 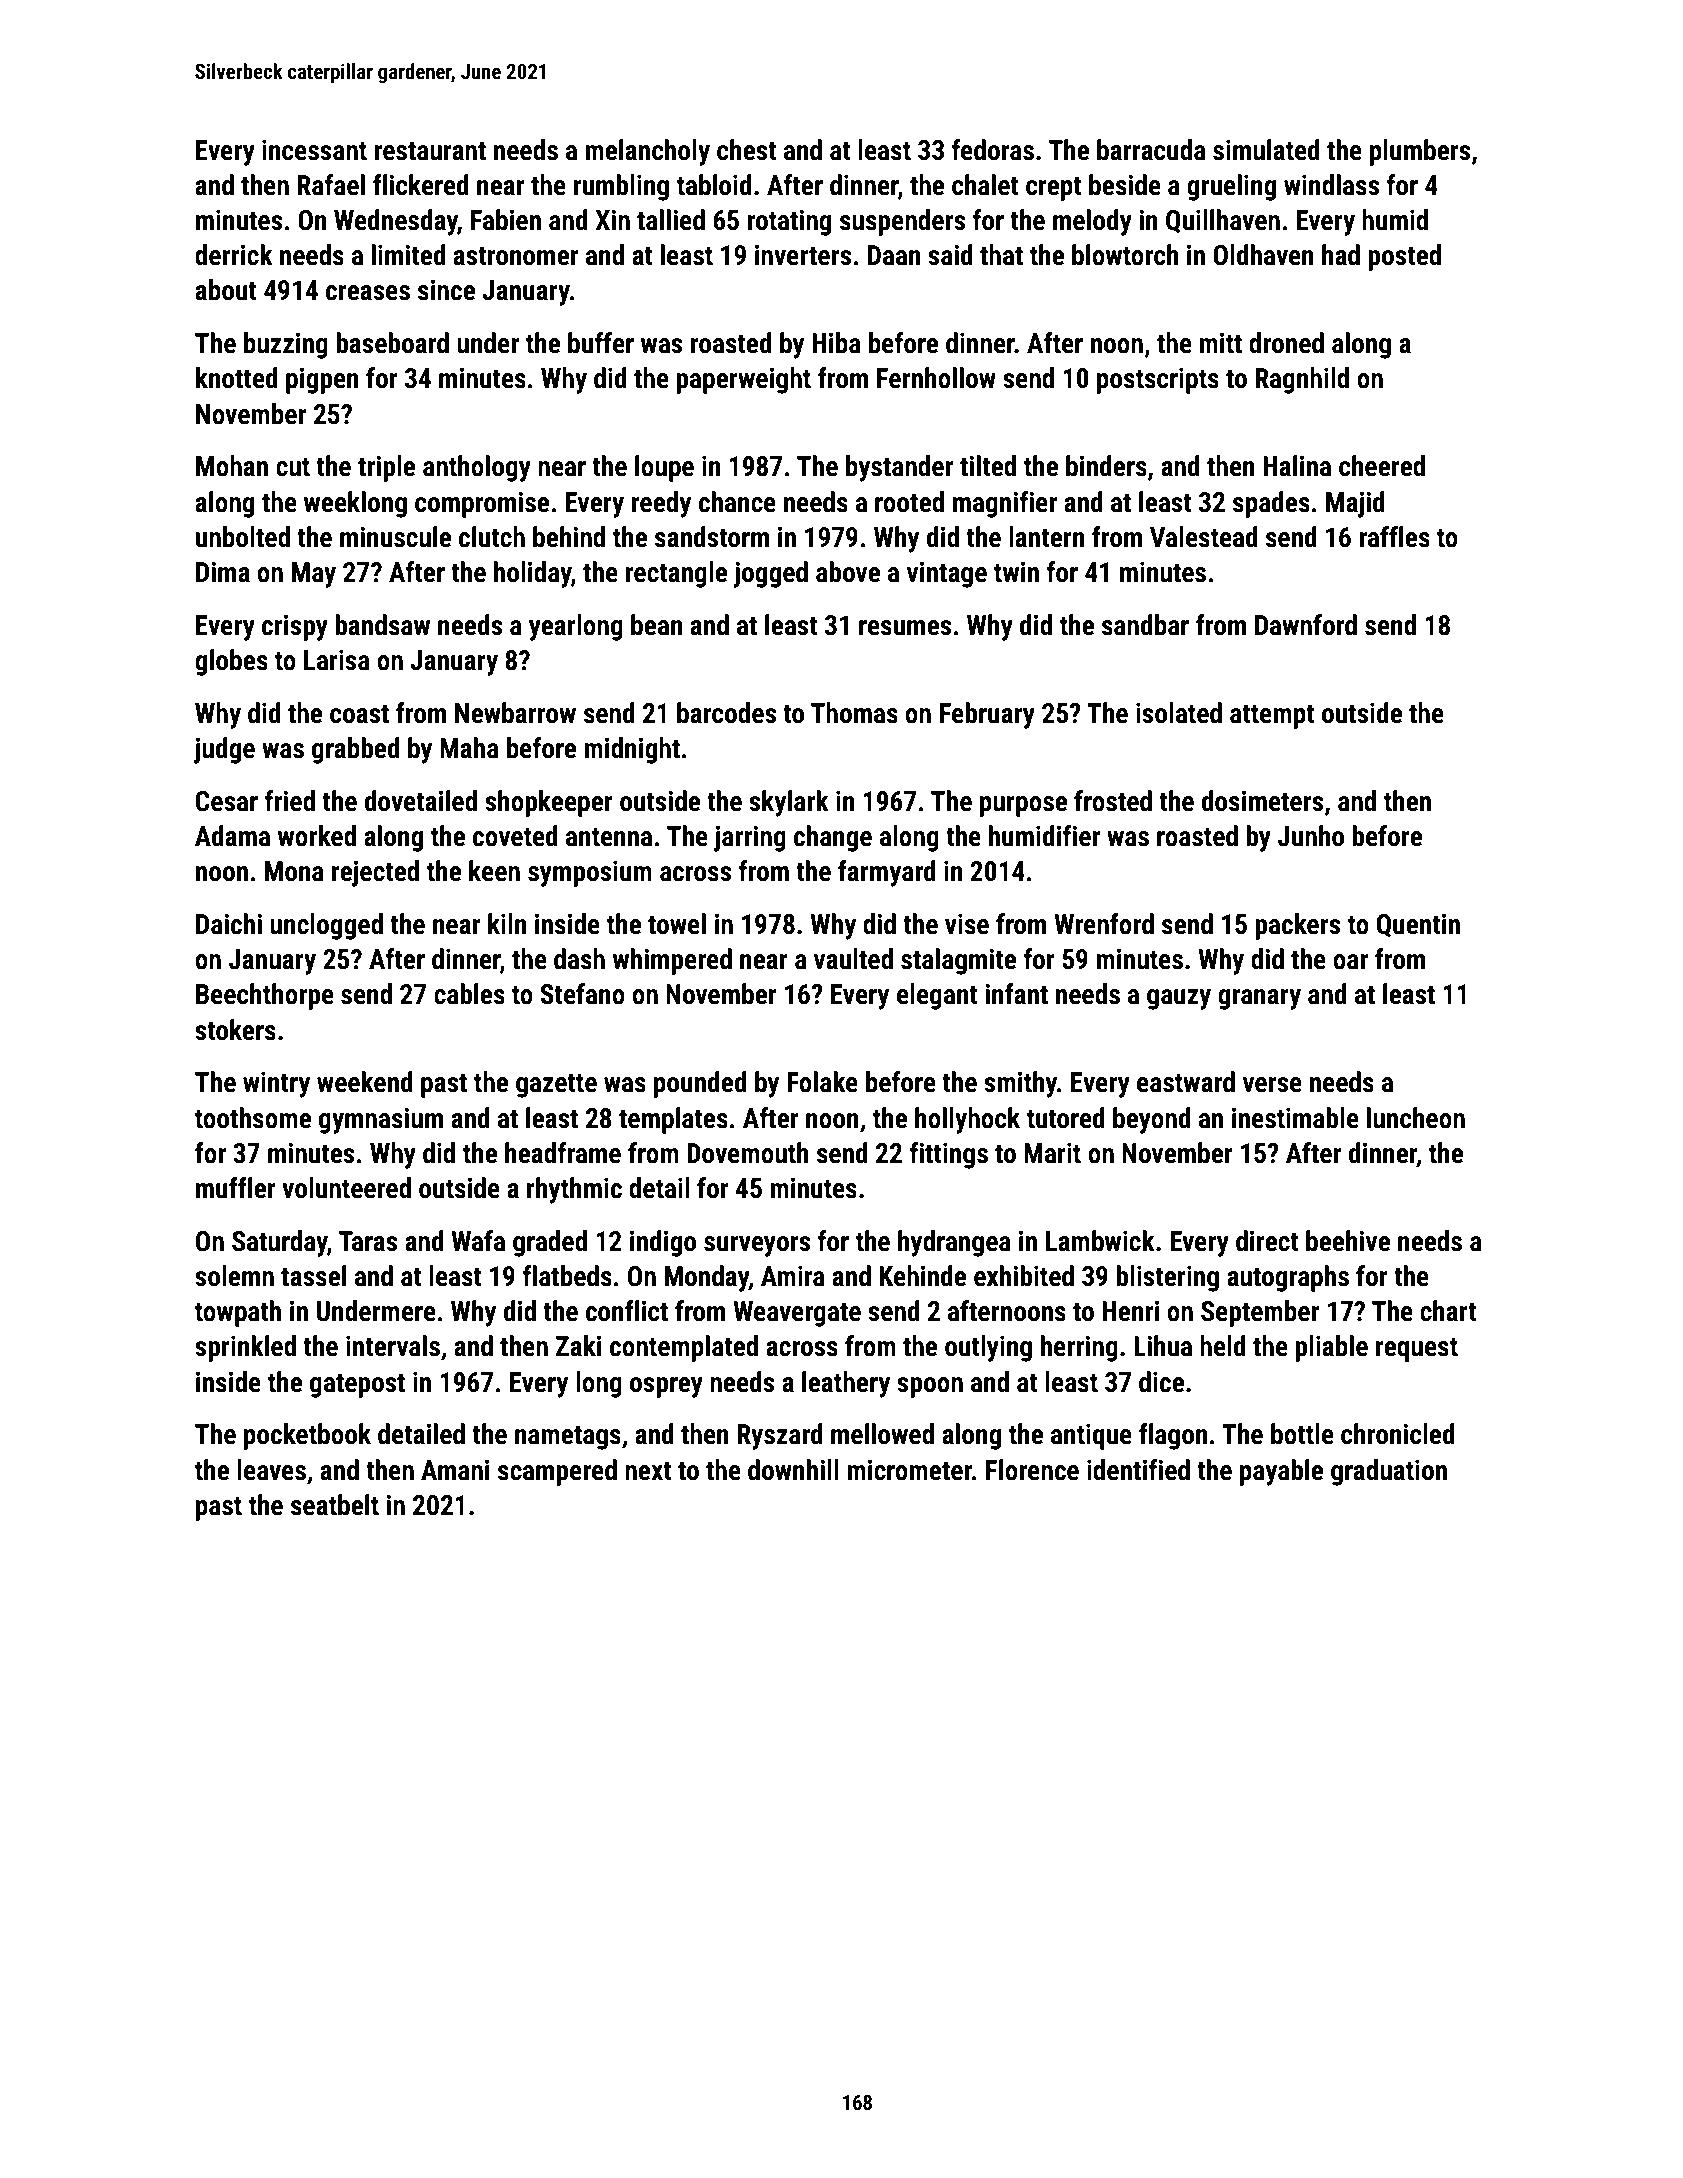 I want to click on baseboard, so click(x=392, y=343).
